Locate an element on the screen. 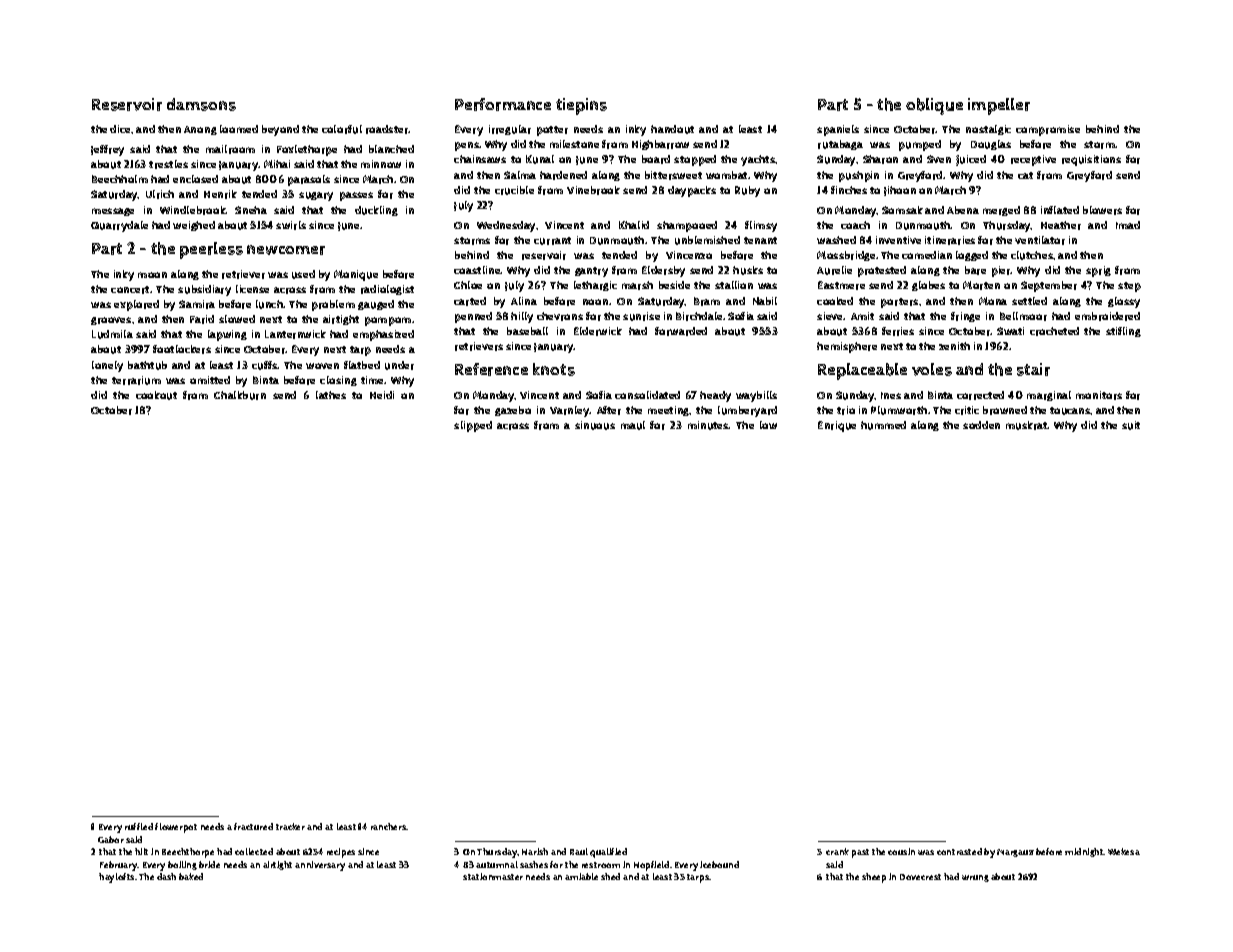 This screenshot has height=952, width=1233. damsons is located at coordinates (201, 104).
